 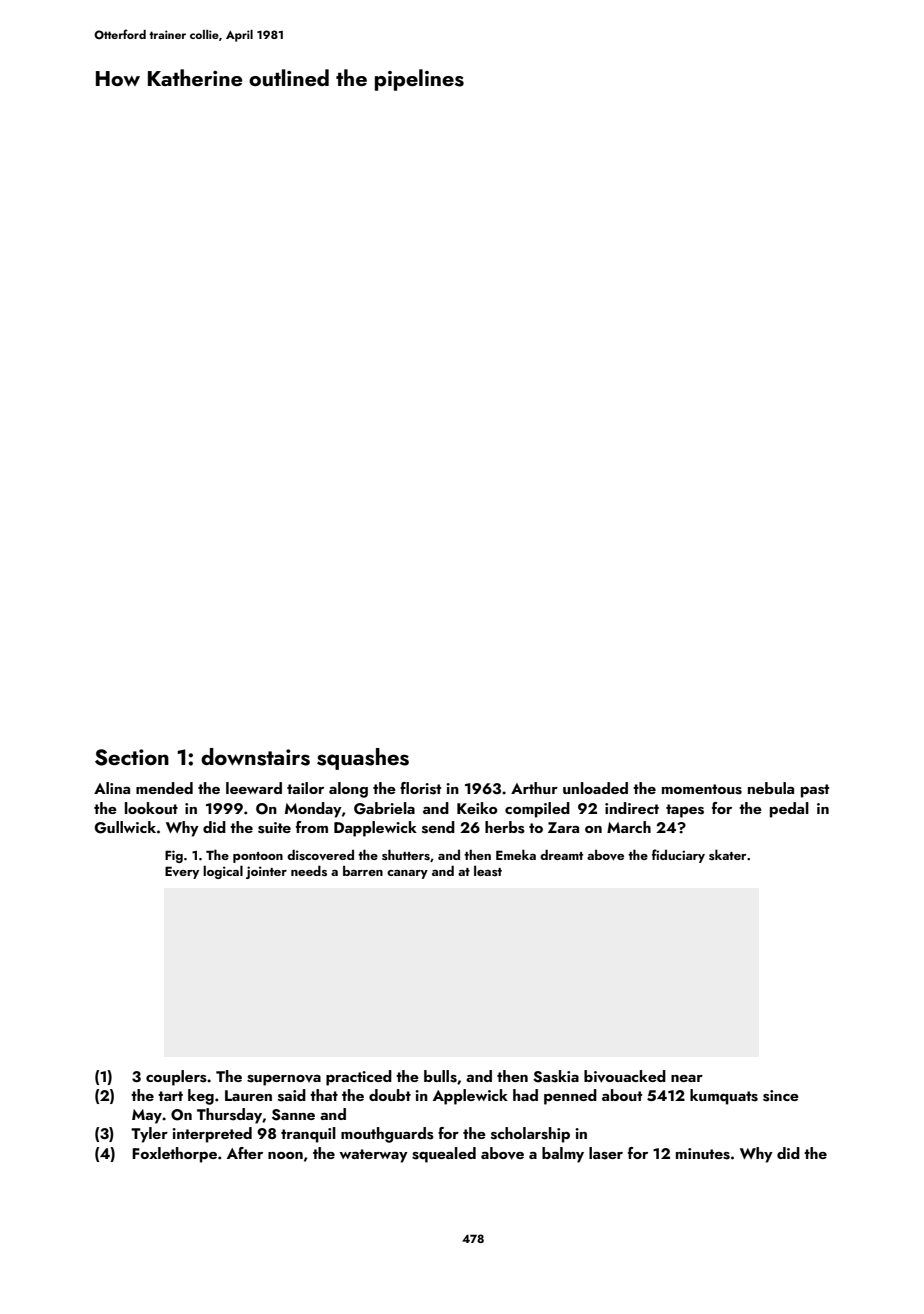 I want to click on skater, so click(x=728, y=854).
